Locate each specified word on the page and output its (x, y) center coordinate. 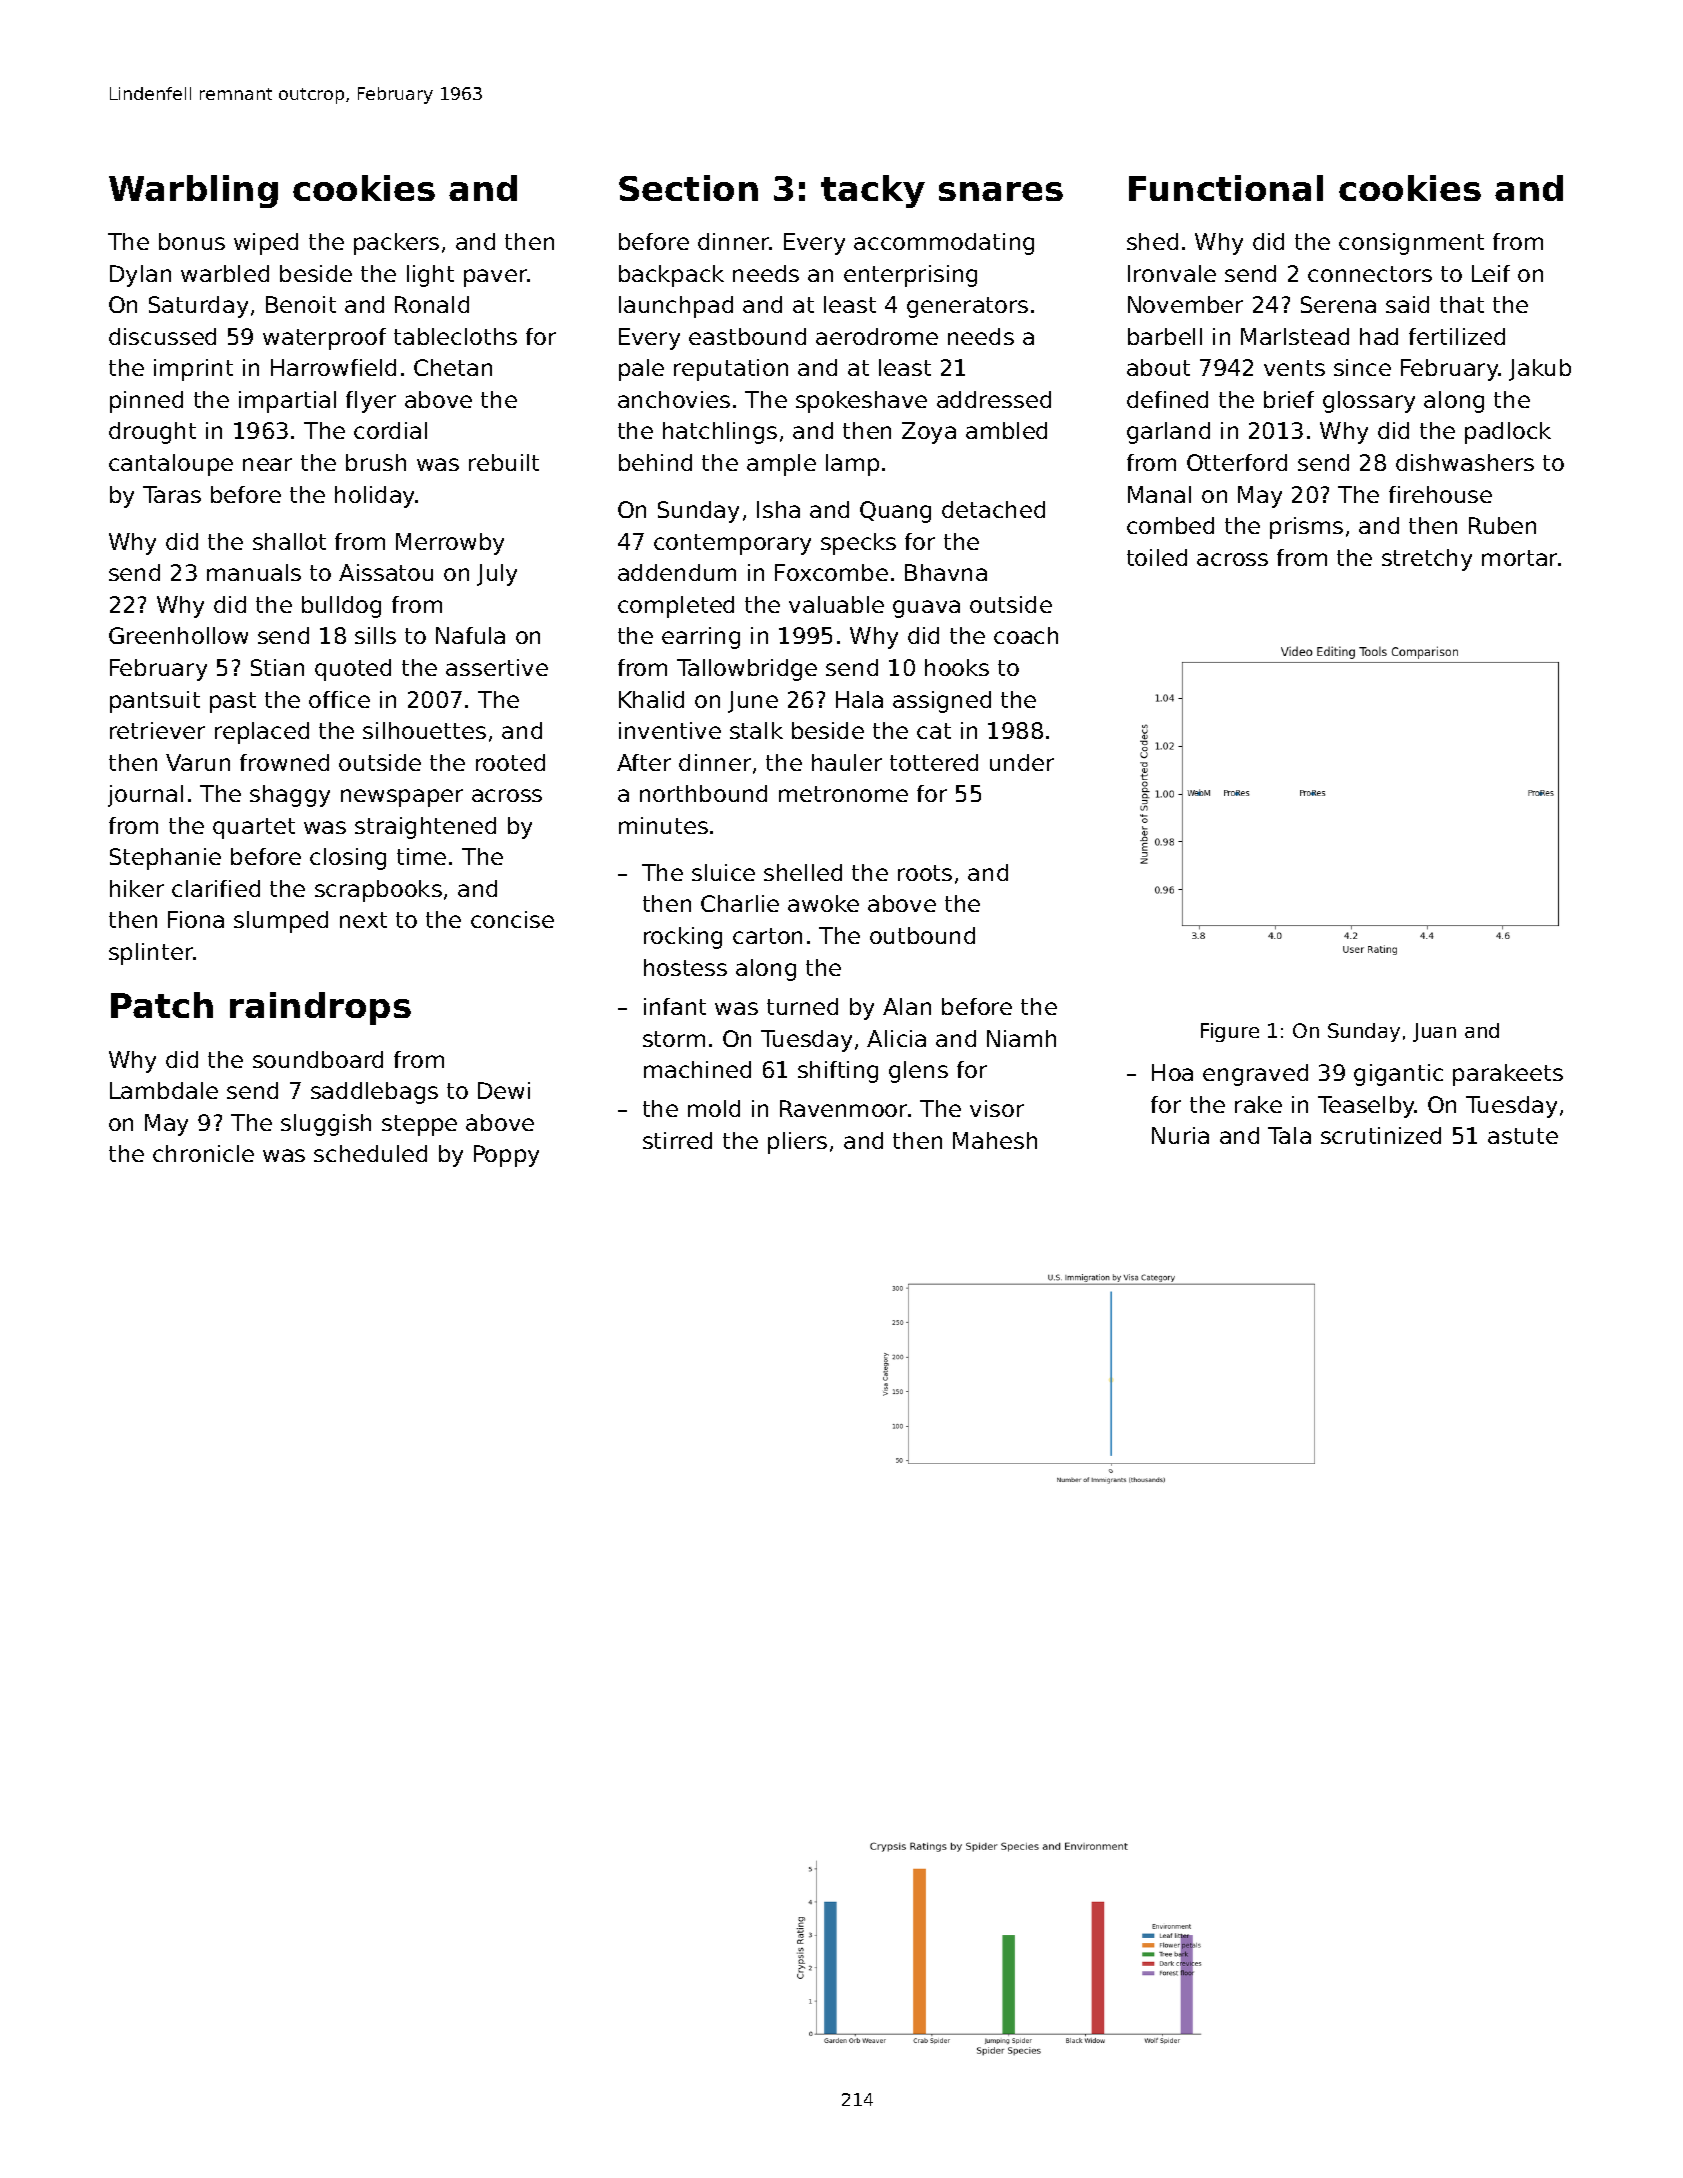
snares (1001, 191)
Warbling (193, 191)
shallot (289, 541)
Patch (162, 1005)
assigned (942, 702)
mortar (1519, 558)
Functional (1226, 188)
